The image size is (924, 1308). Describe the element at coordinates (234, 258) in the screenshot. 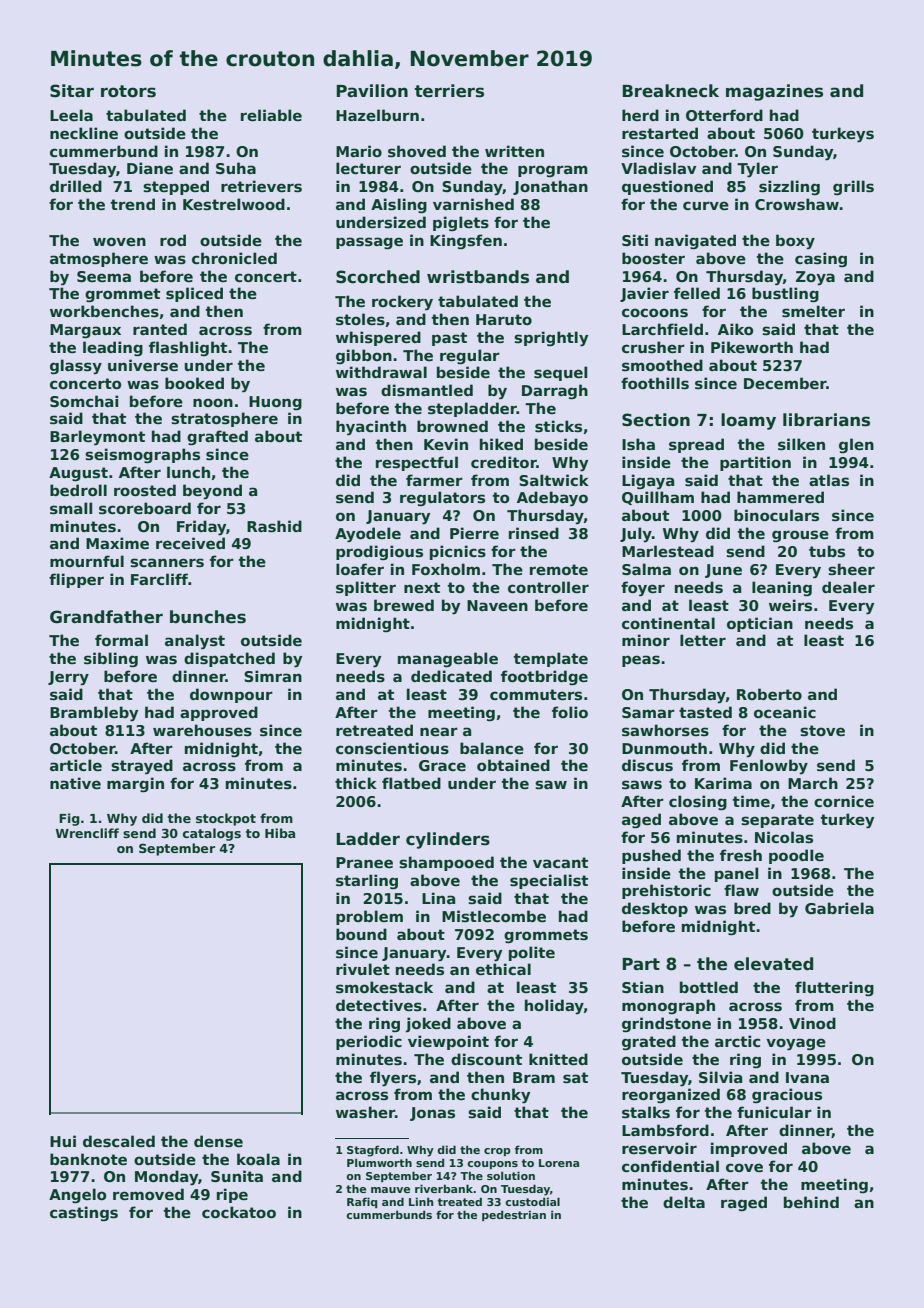

I see `chronicled` at that location.
